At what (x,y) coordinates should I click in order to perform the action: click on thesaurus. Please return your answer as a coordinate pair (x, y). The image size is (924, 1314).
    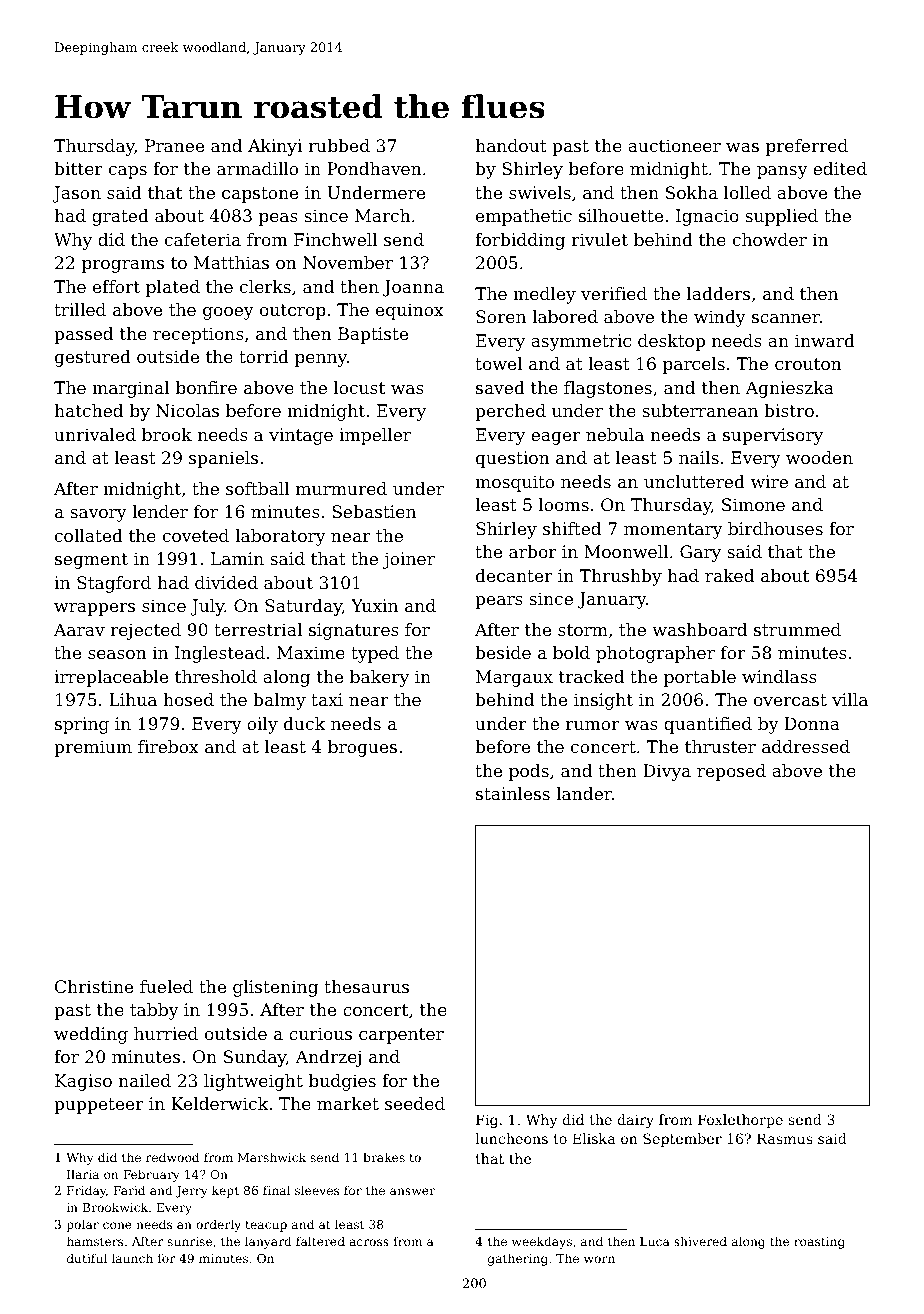
    Looking at the image, I should click on (366, 986).
